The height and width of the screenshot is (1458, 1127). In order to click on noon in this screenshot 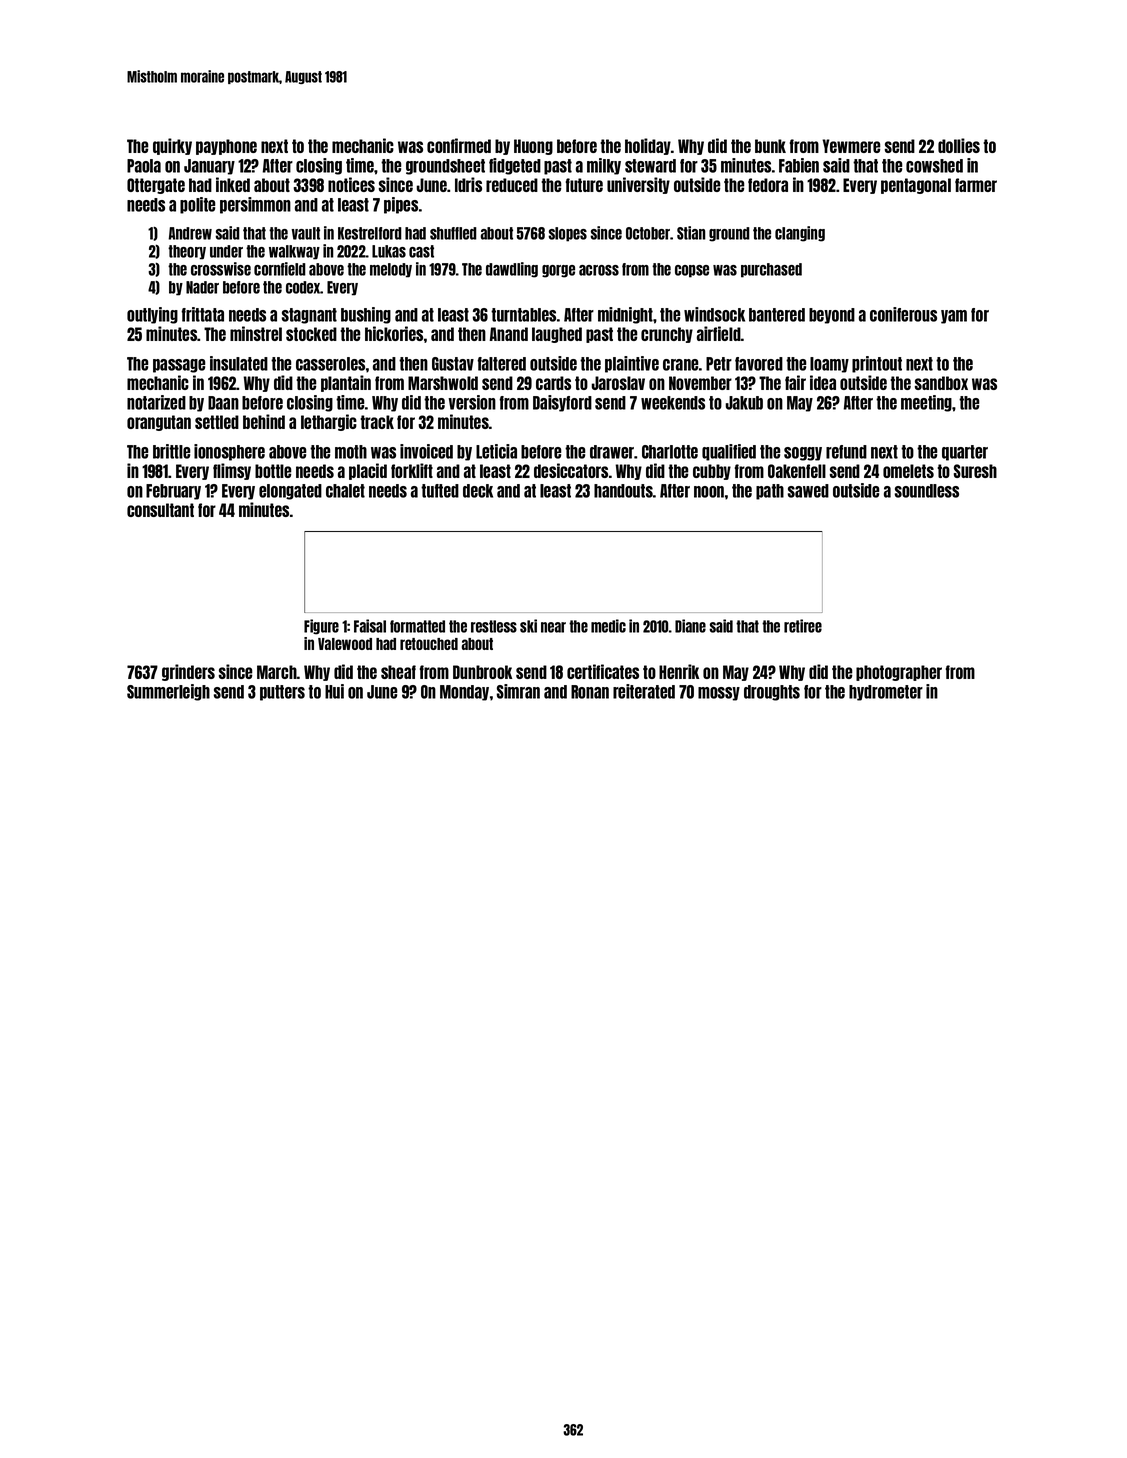, I will do `click(709, 492)`.
